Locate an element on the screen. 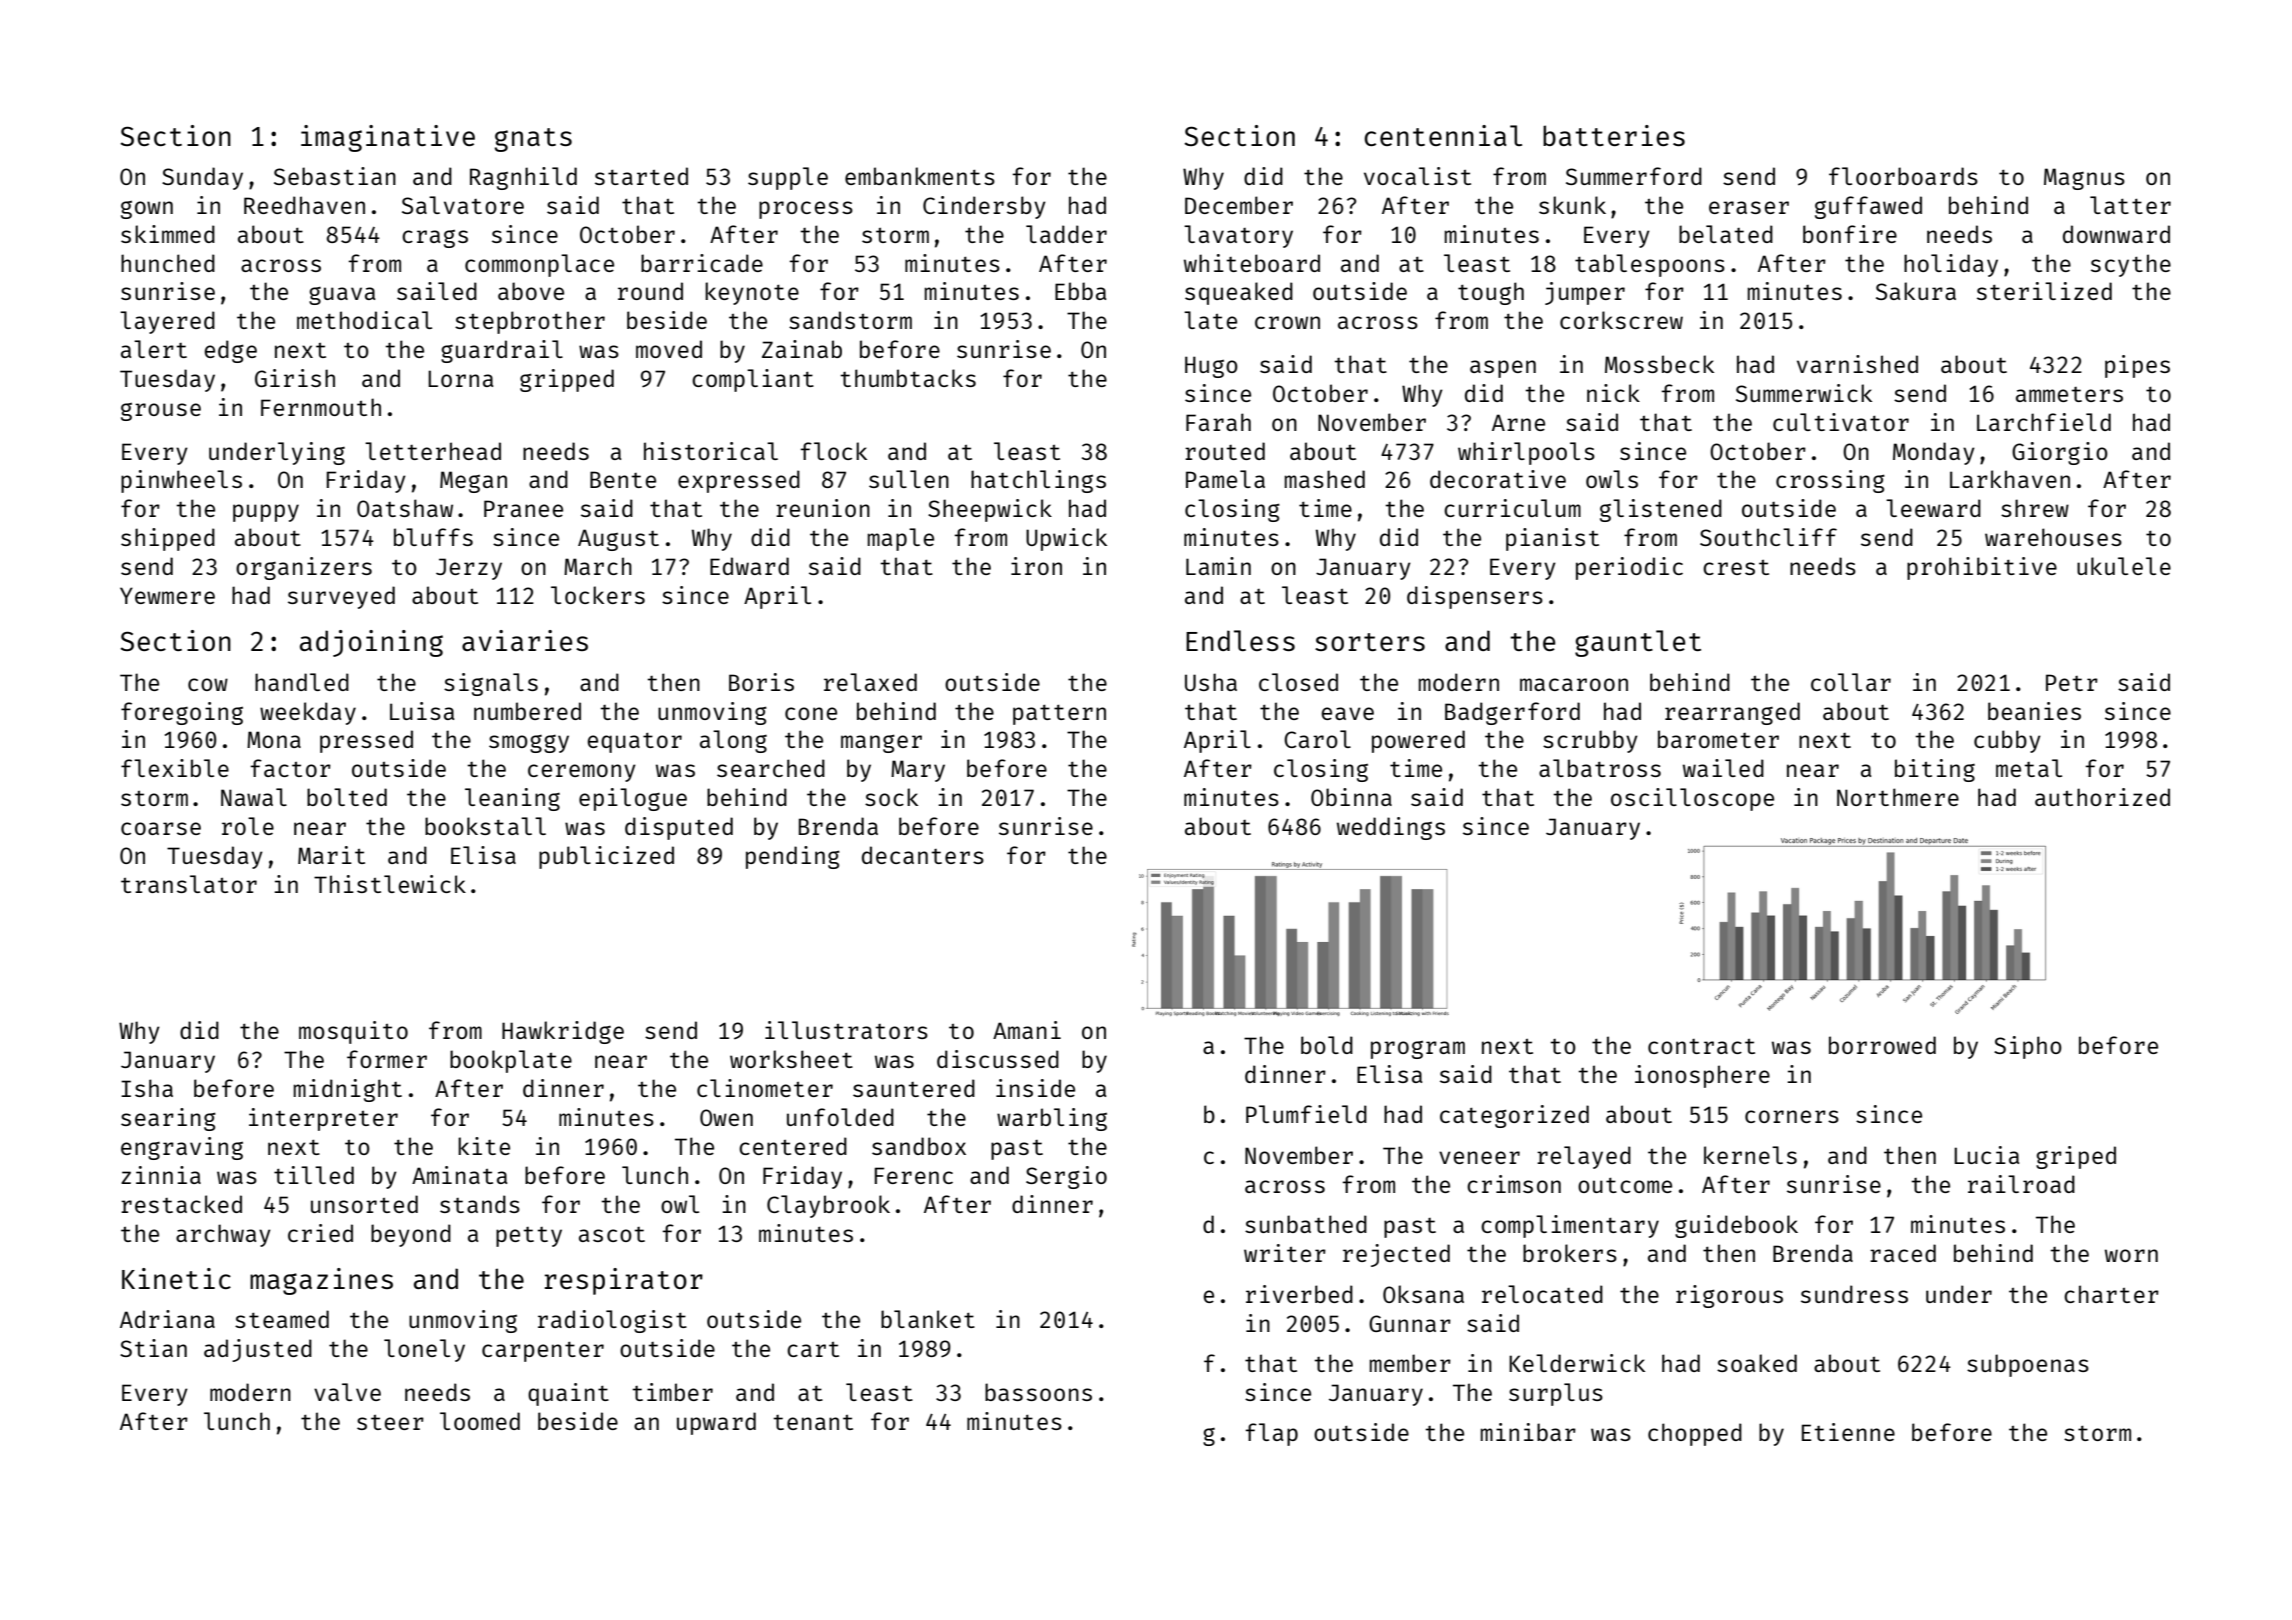 Image resolution: width=2292 pixels, height=1620 pixels. adjusted is located at coordinates (258, 1350).
